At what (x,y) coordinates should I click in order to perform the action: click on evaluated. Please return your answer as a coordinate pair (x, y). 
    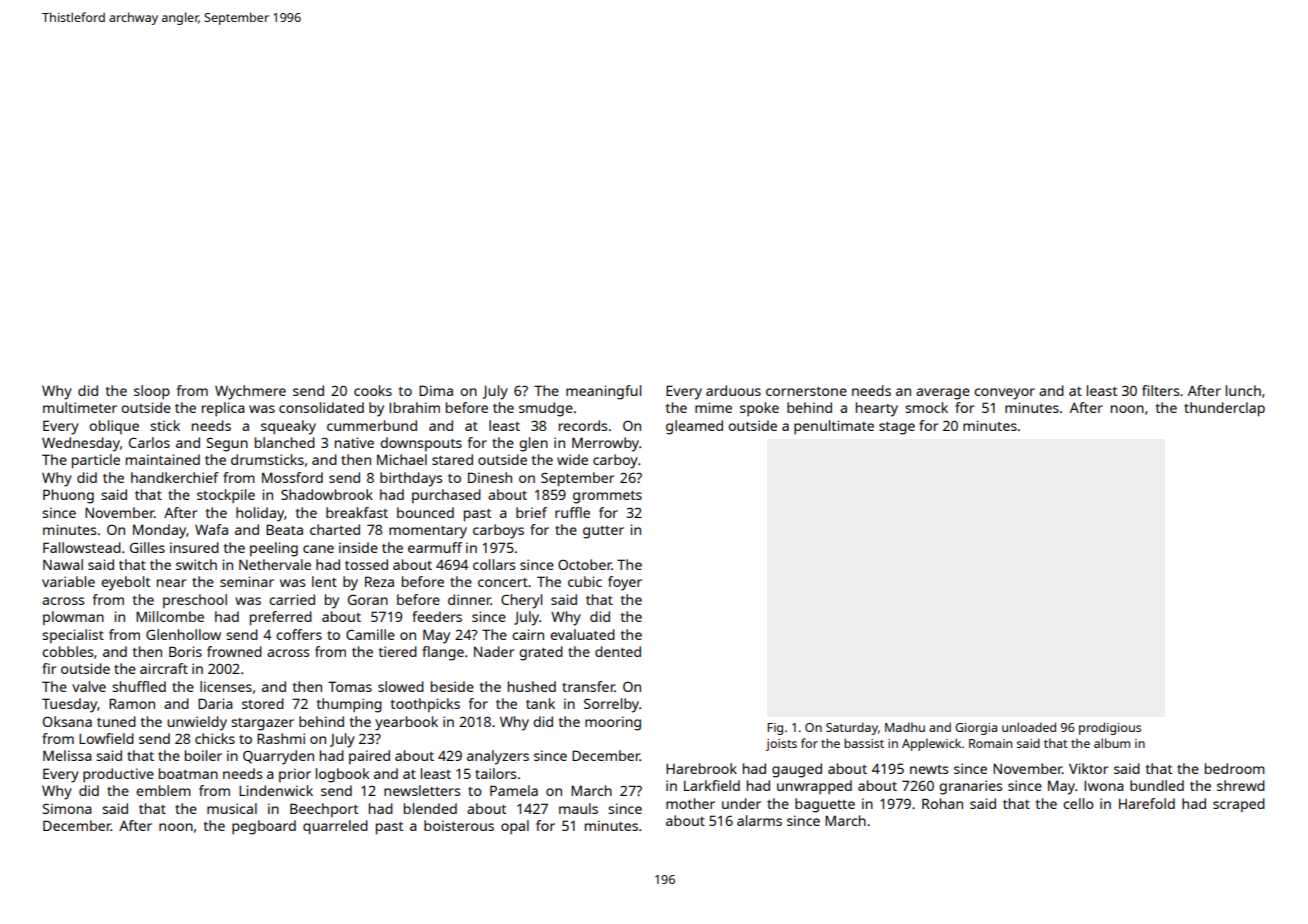
    Looking at the image, I should click on (582, 634).
